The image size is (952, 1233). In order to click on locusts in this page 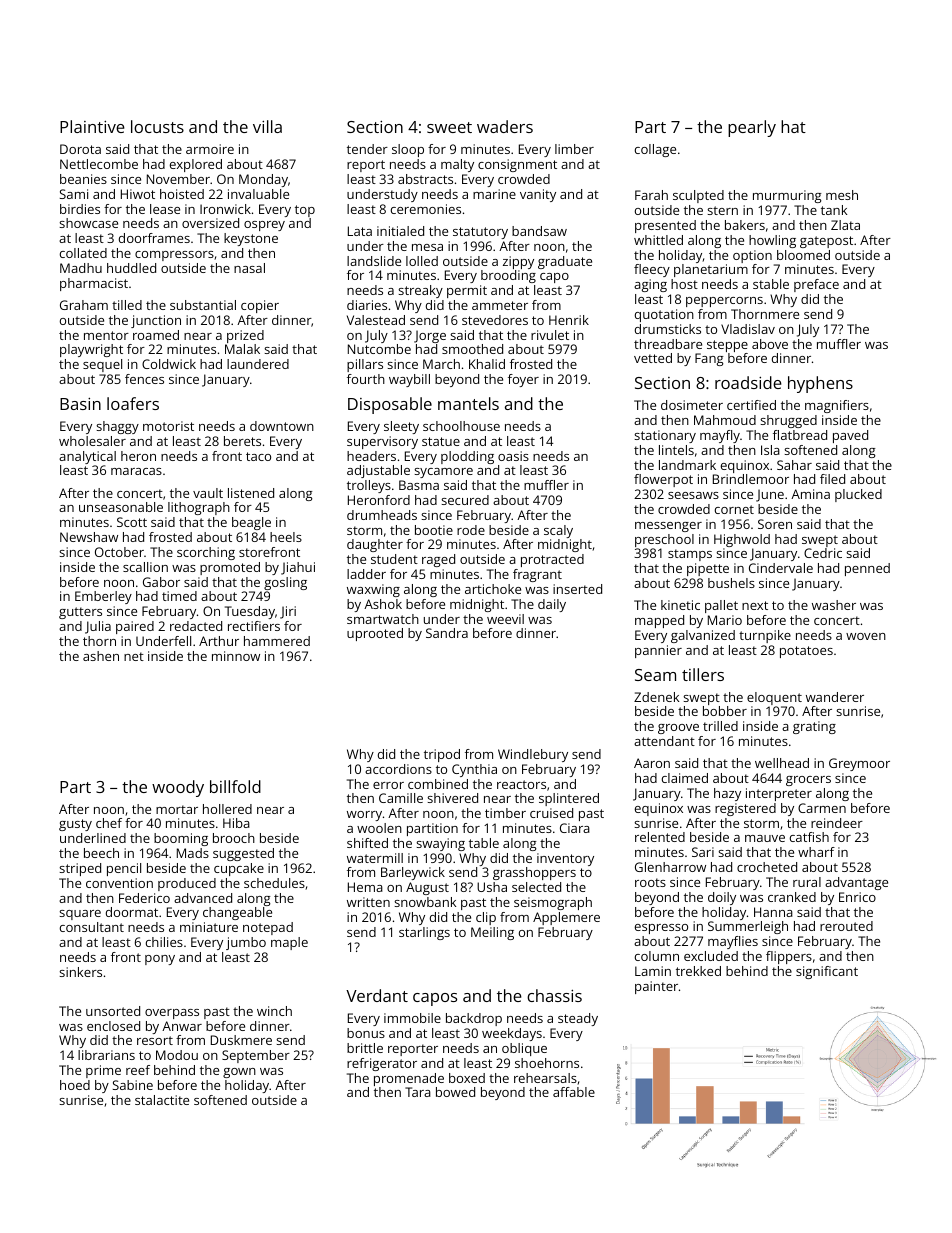, I will do `click(157, 126)`.
